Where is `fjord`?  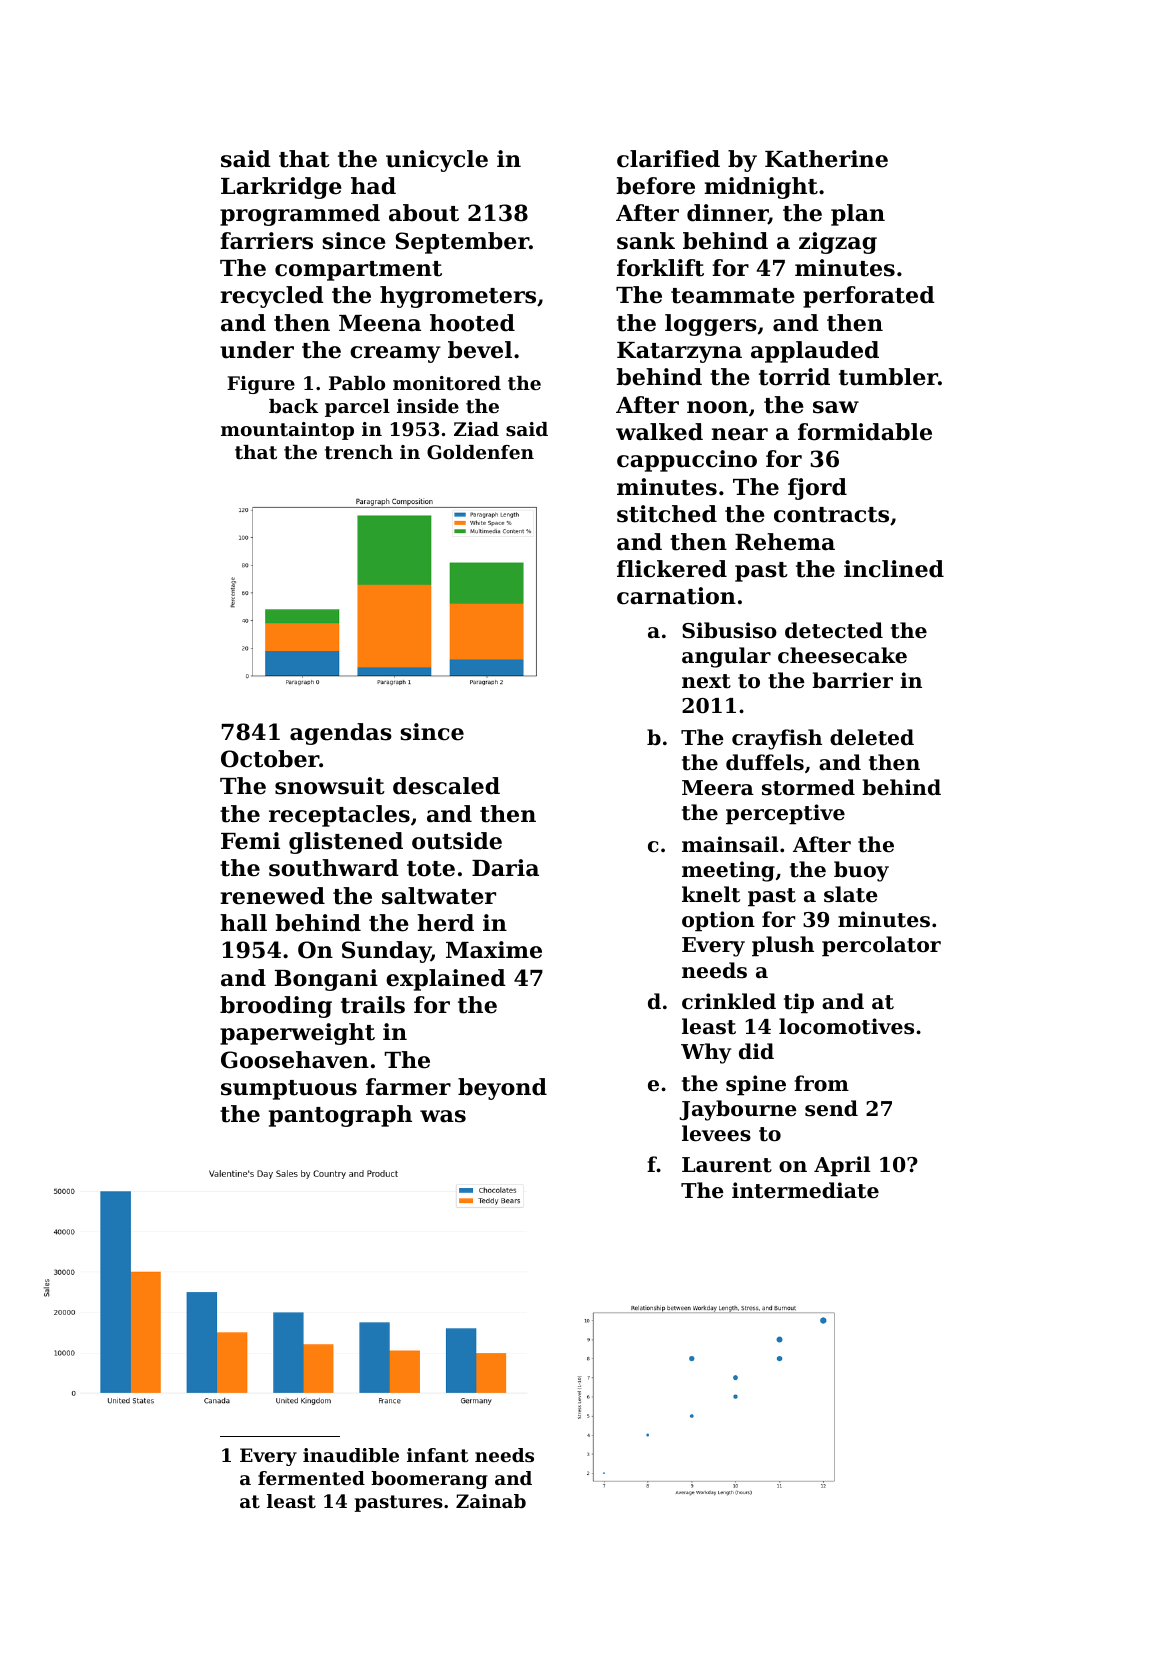 fjord is located at coordinates (817, 489).
